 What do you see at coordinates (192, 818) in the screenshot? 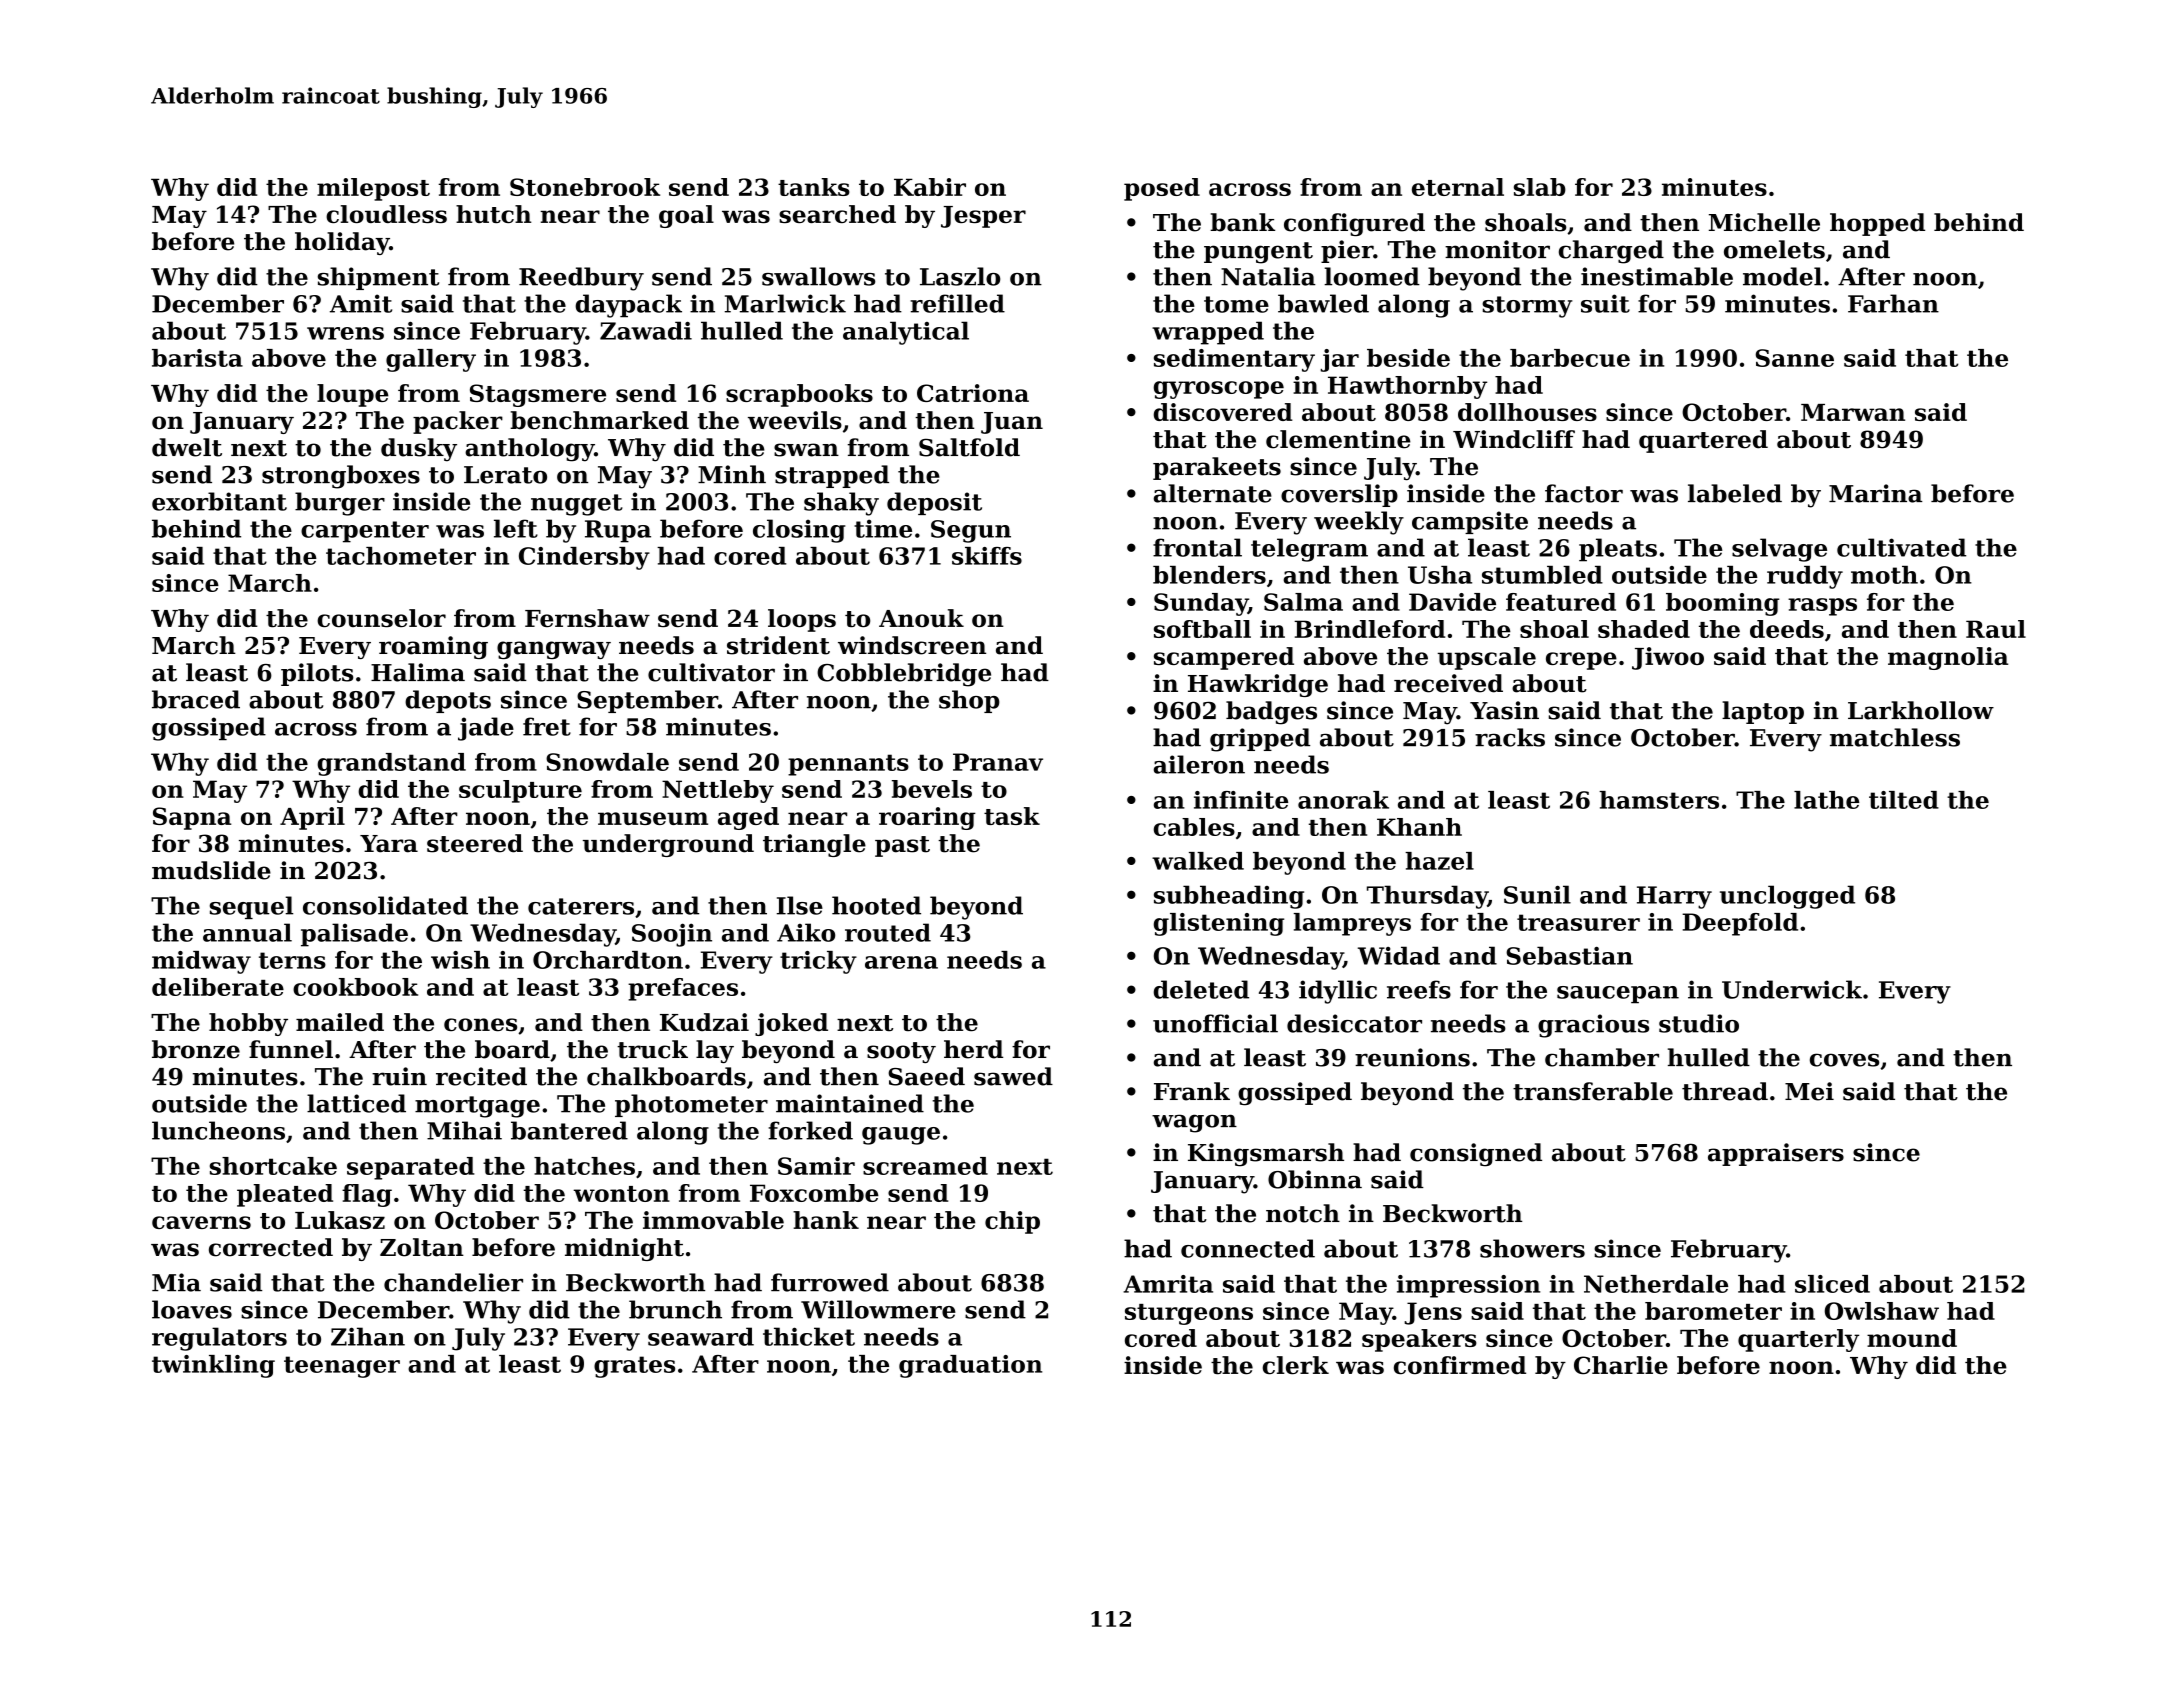
I see `Sapna` at bounding box center [192, 818].
